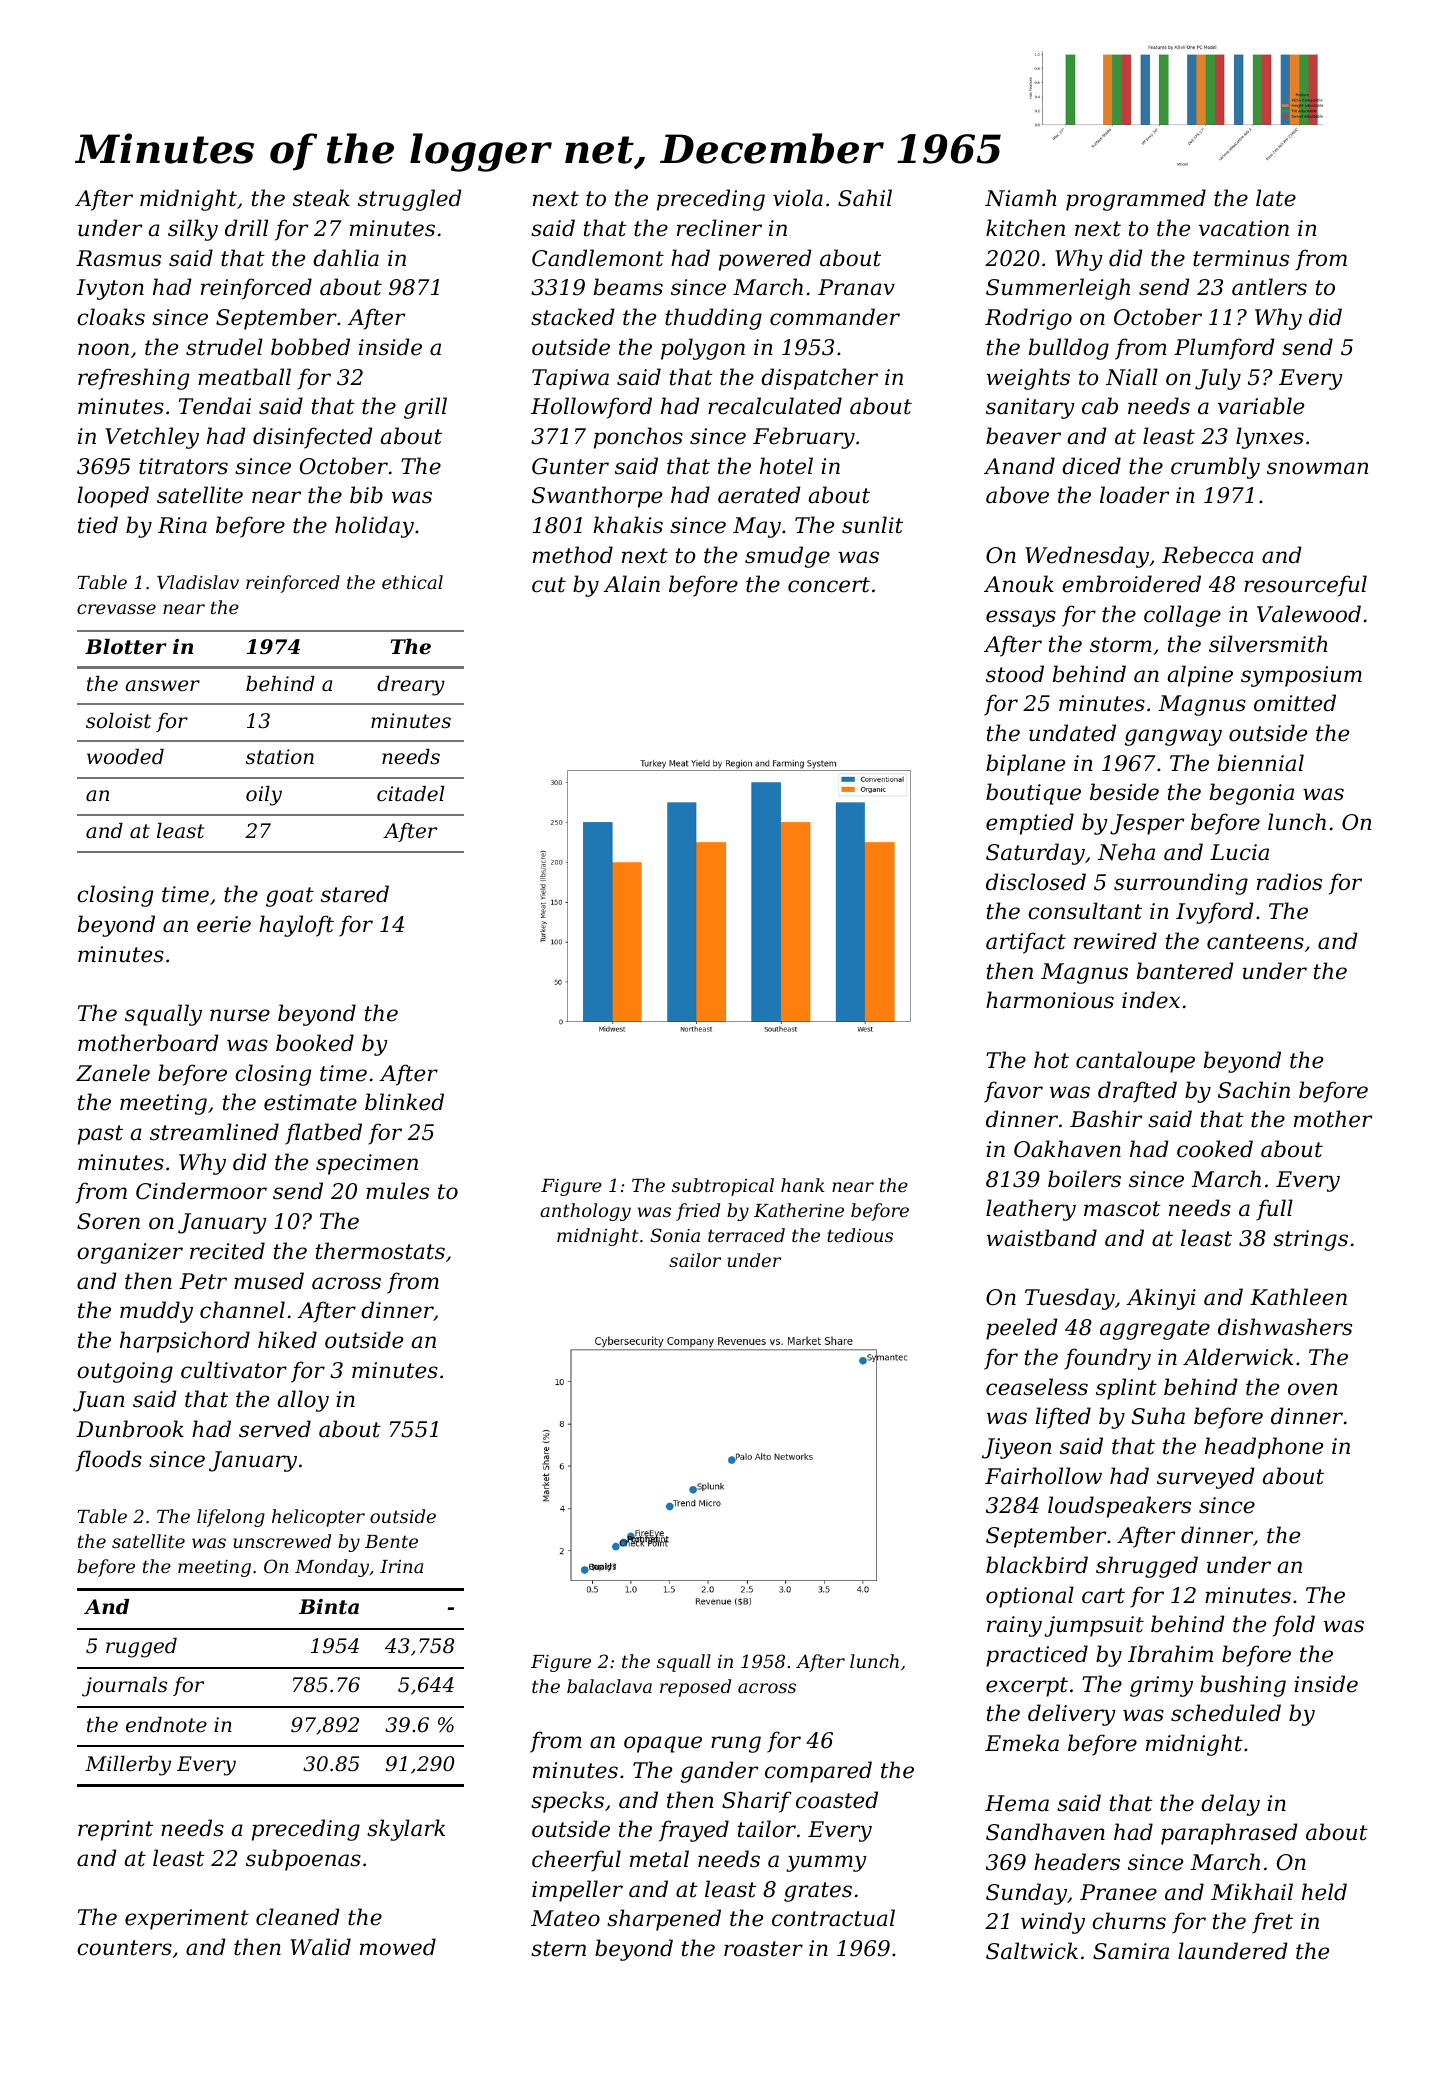 The width and height of the screenshot is (1450, 2100). Describe the element at coordinates (1229, 1834) in the screenshot. I see `paraphrased` at that location.
